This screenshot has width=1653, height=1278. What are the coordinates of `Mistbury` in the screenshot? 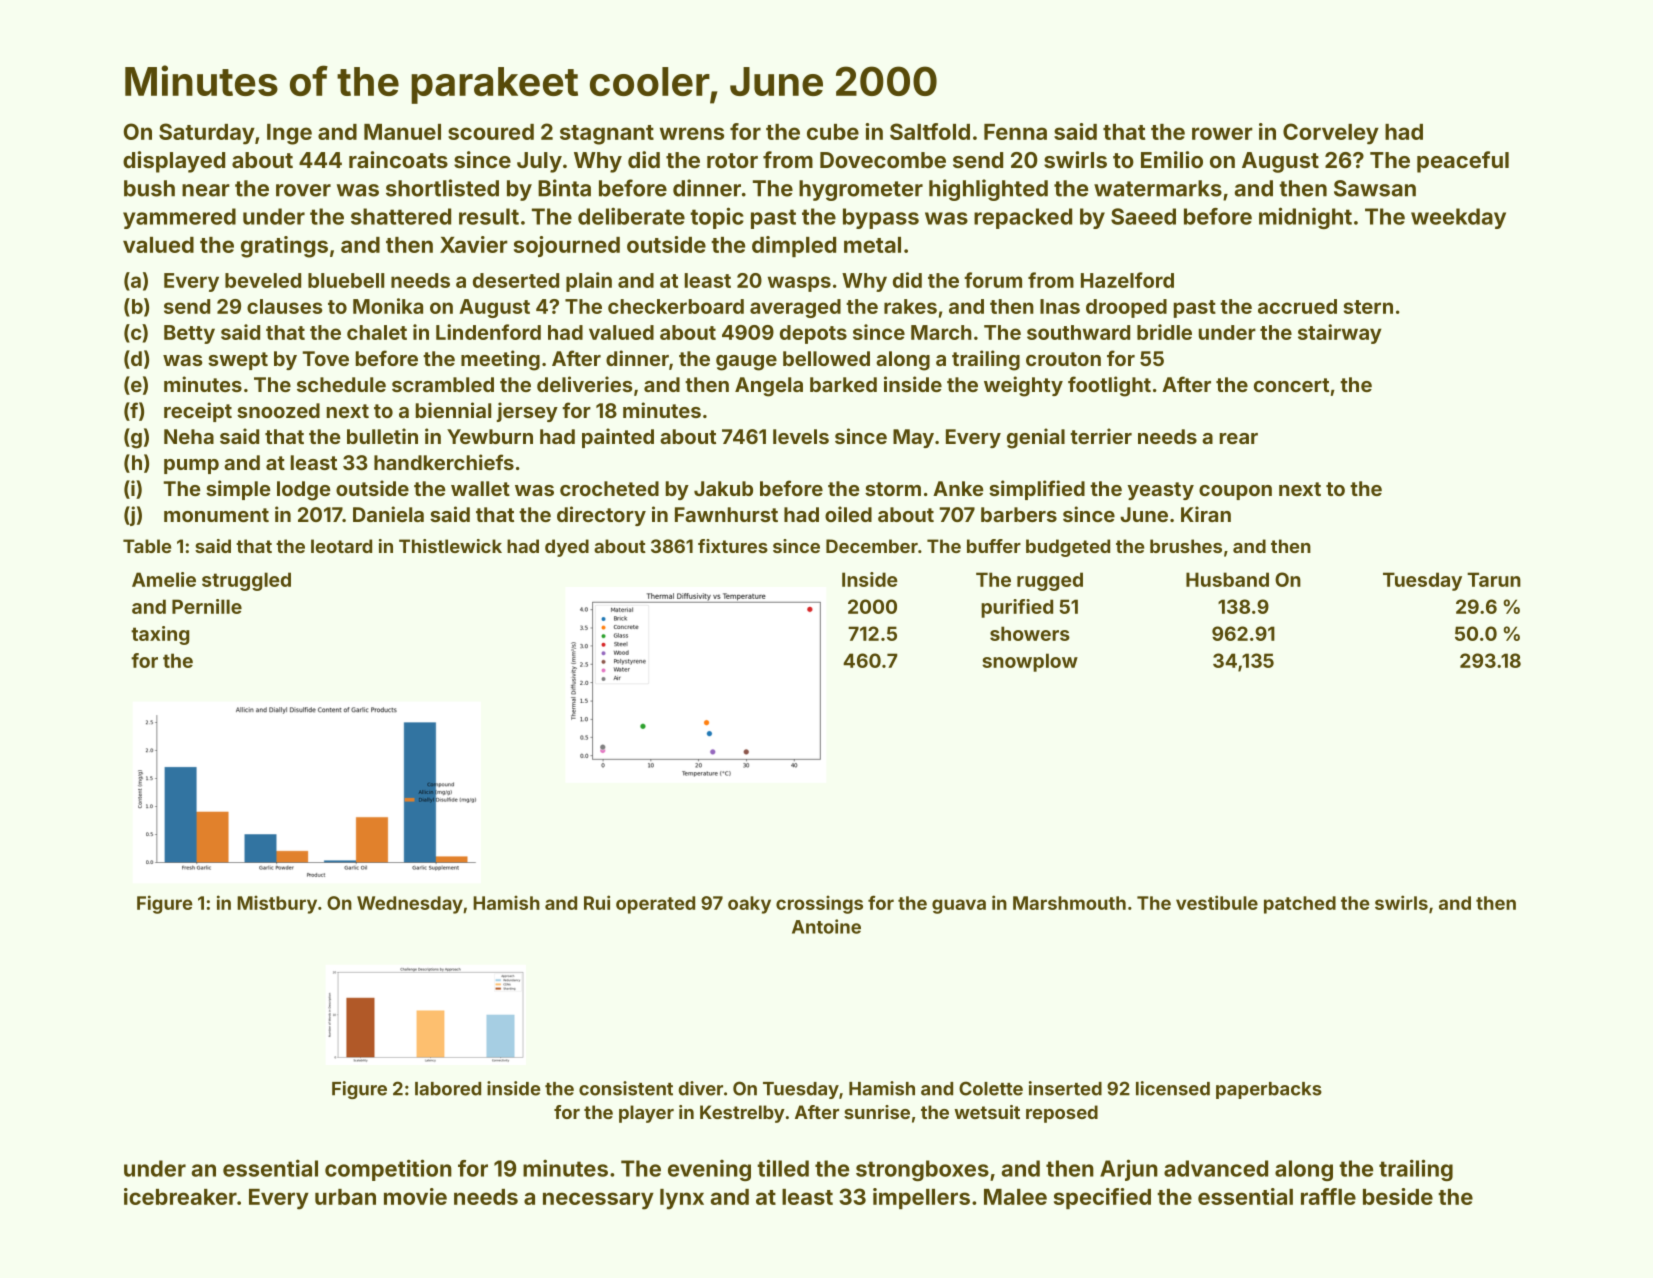 It's located at (277, 904).
